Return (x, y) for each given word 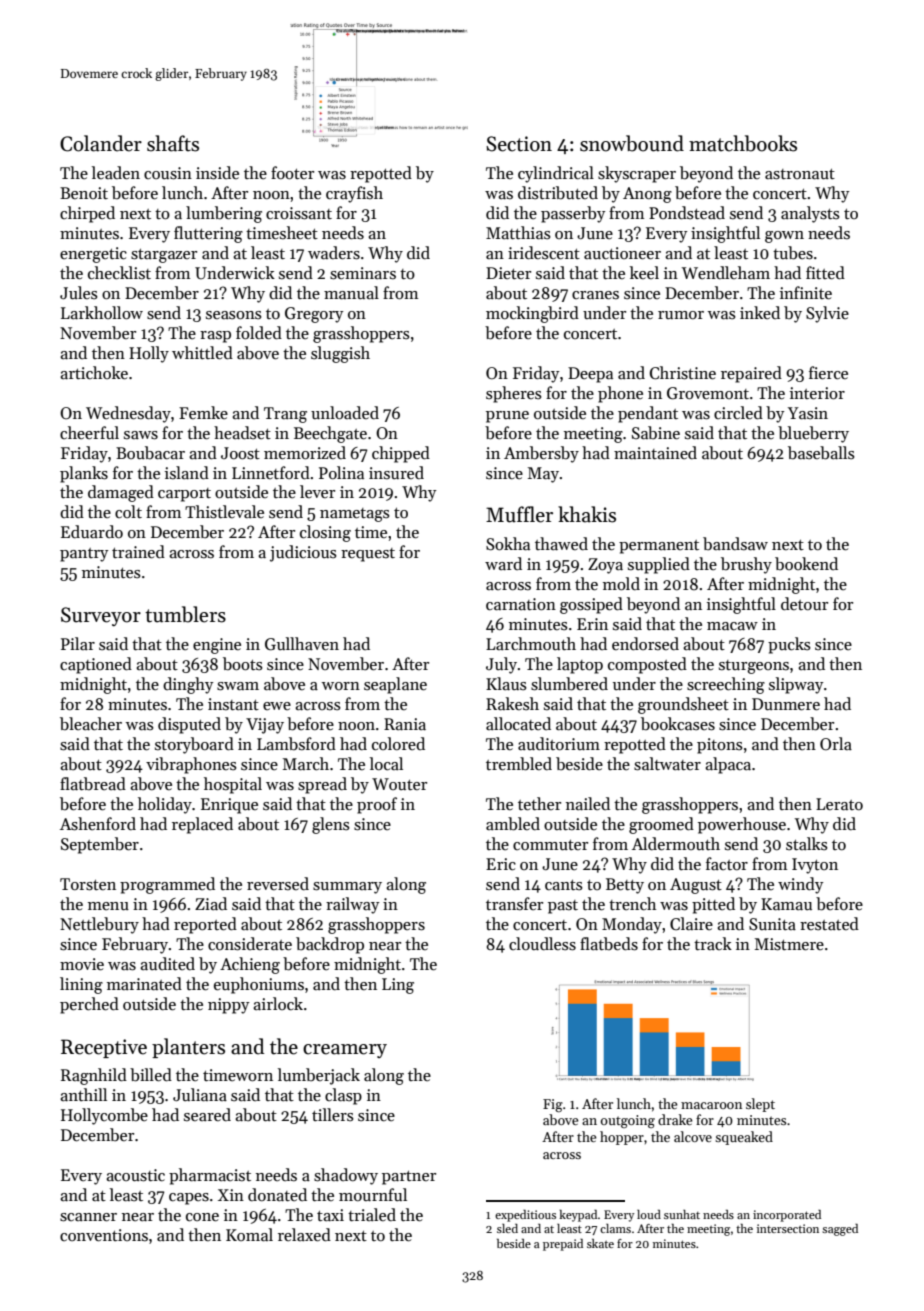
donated (277, 1195)
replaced (202, 825)
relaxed (304, 1235)
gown (784, 237)
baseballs (821, 453)
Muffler (519, 514)
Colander (101, 143)
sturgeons (754, 667)
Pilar (78, 643)
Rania (405, 724)
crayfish (354, 194)
